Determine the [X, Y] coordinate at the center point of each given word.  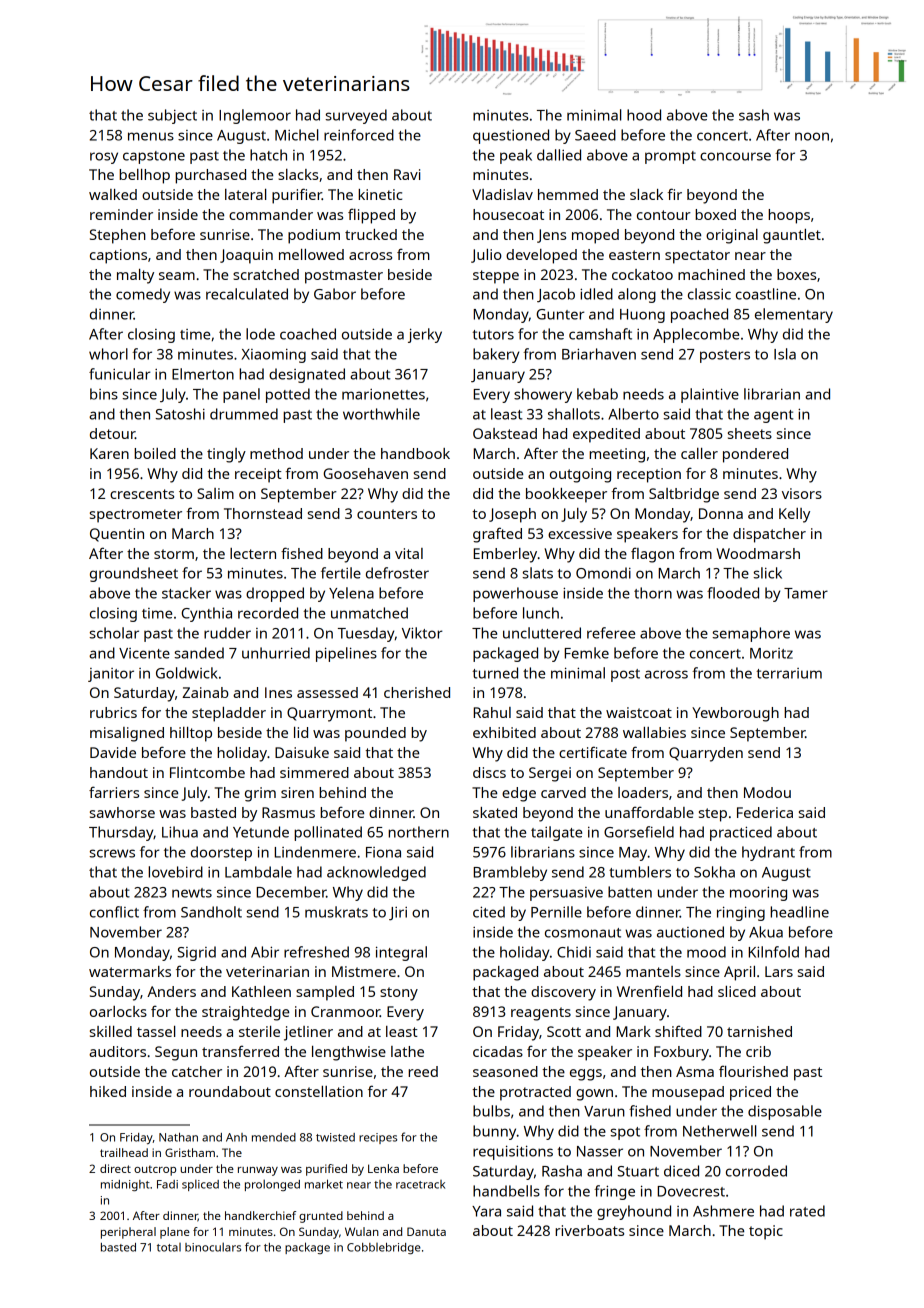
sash [754, 115]
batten [630, 892]
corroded [756, 1171]
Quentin [117, 535]
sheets [750, 433]
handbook [415, 453]
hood [644, 115]
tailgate [556, 833]
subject [172, 116]
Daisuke [302, 752]
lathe [407, 1051]
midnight [125, 1185]
